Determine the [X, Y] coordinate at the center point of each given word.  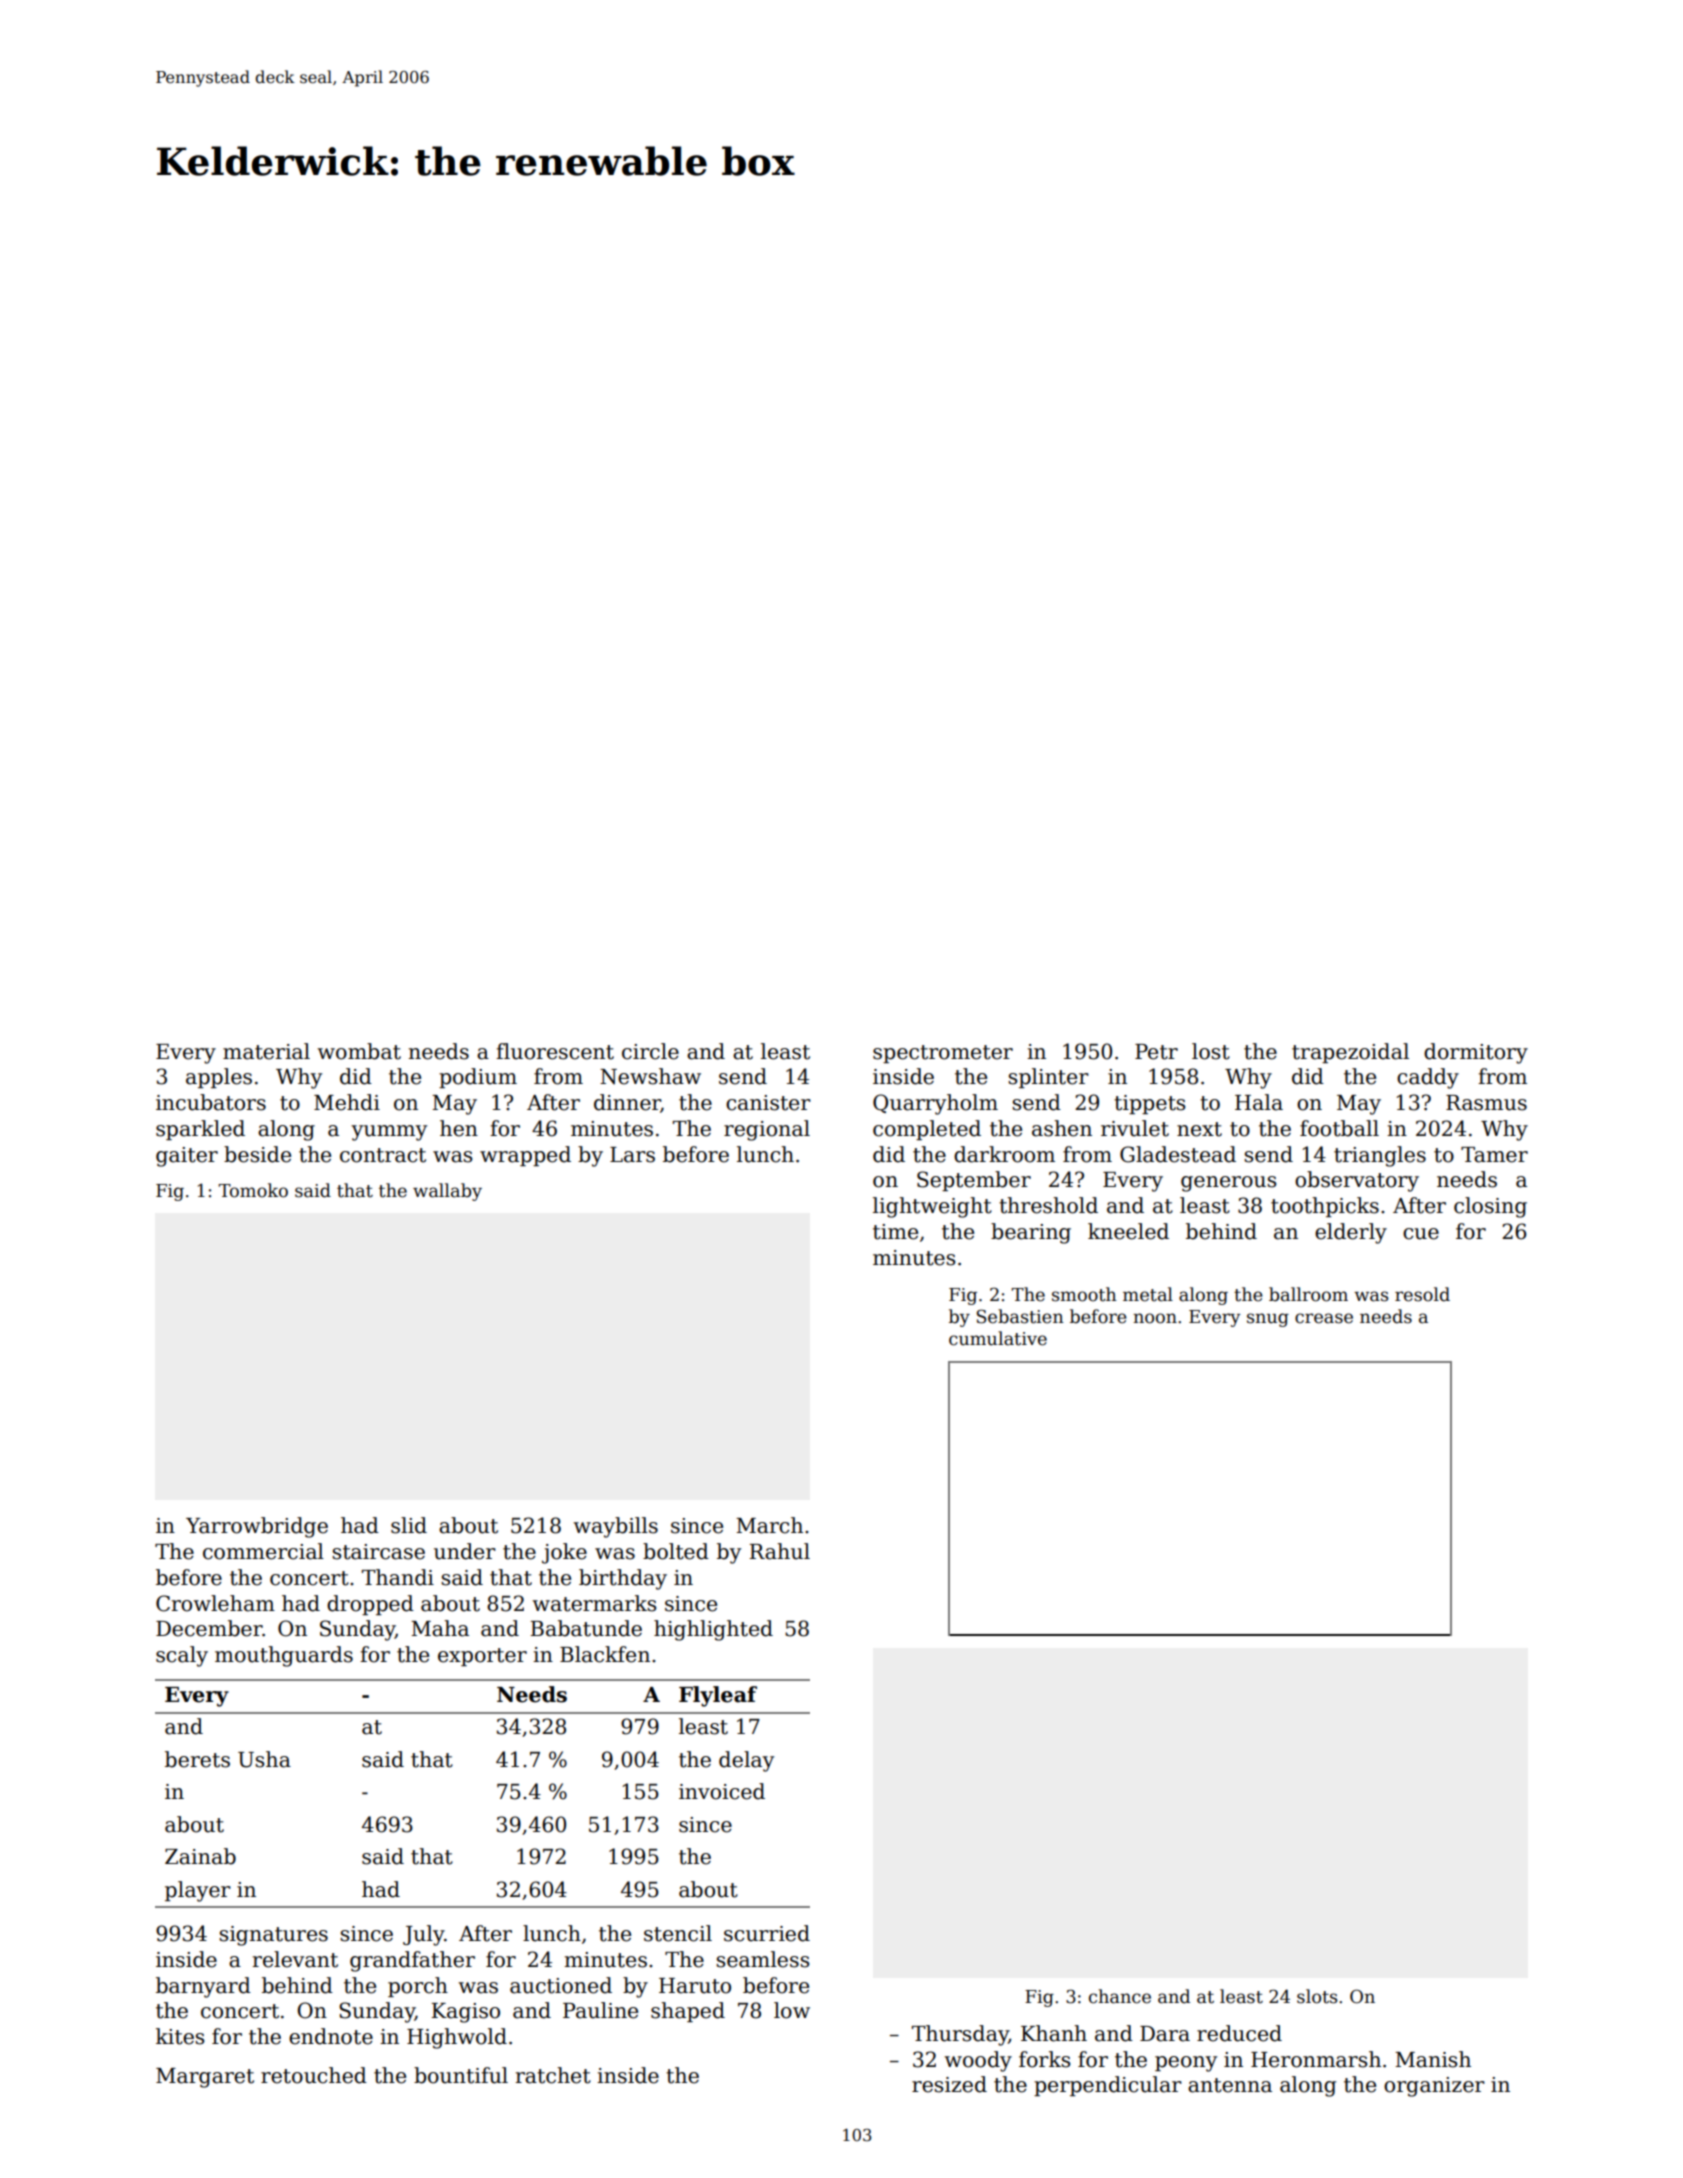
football [1339, 1128]
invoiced [722, 1791]
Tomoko [253, 1190]
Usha [264, 1759]
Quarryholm [935, 1104]
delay [746, 1761]
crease [1324, 1318]
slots [1317, 1996]
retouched [314, 2075]
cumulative [998, 1338]
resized [949, 2084]
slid [409, 1525]
